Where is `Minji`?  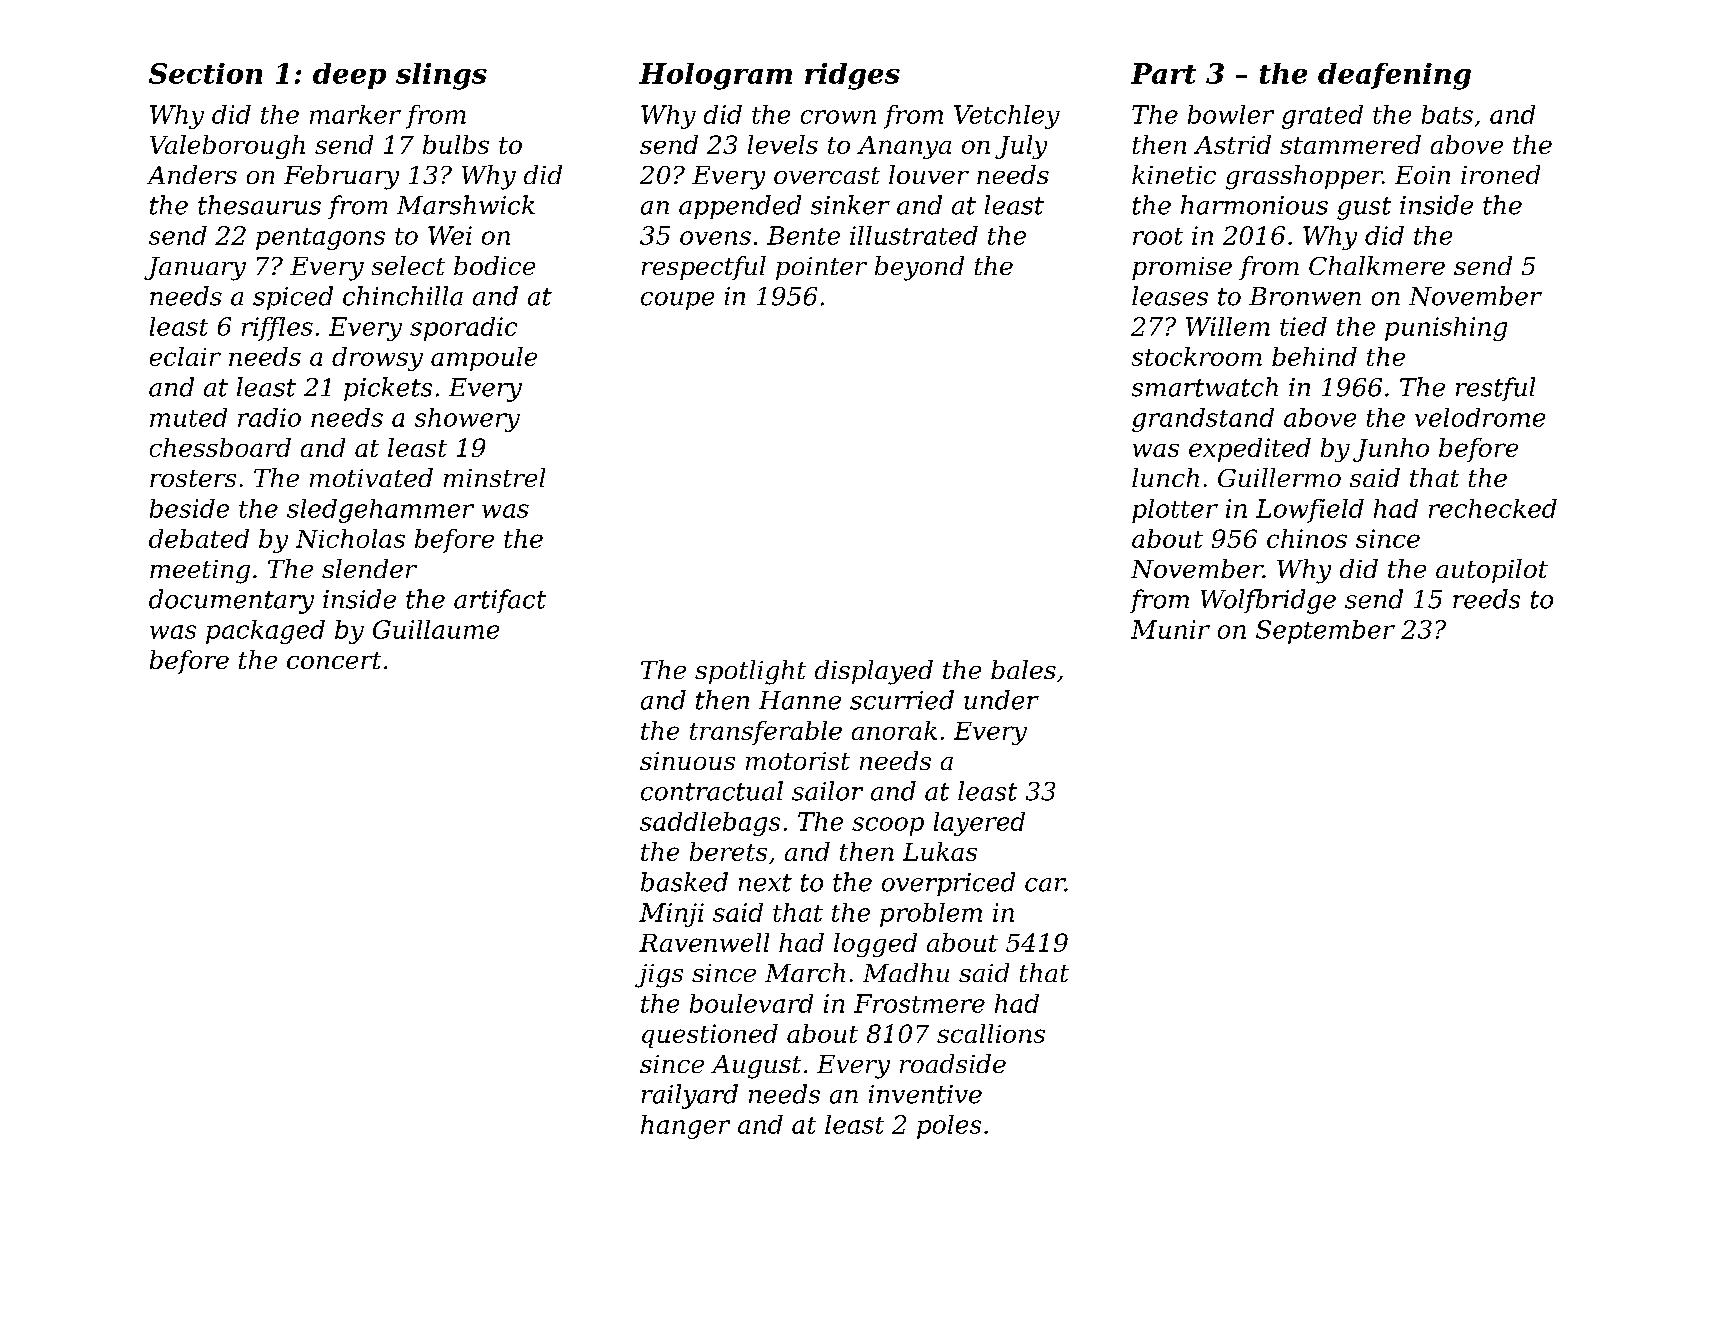 Minji is located at coordinates (671, 915).
